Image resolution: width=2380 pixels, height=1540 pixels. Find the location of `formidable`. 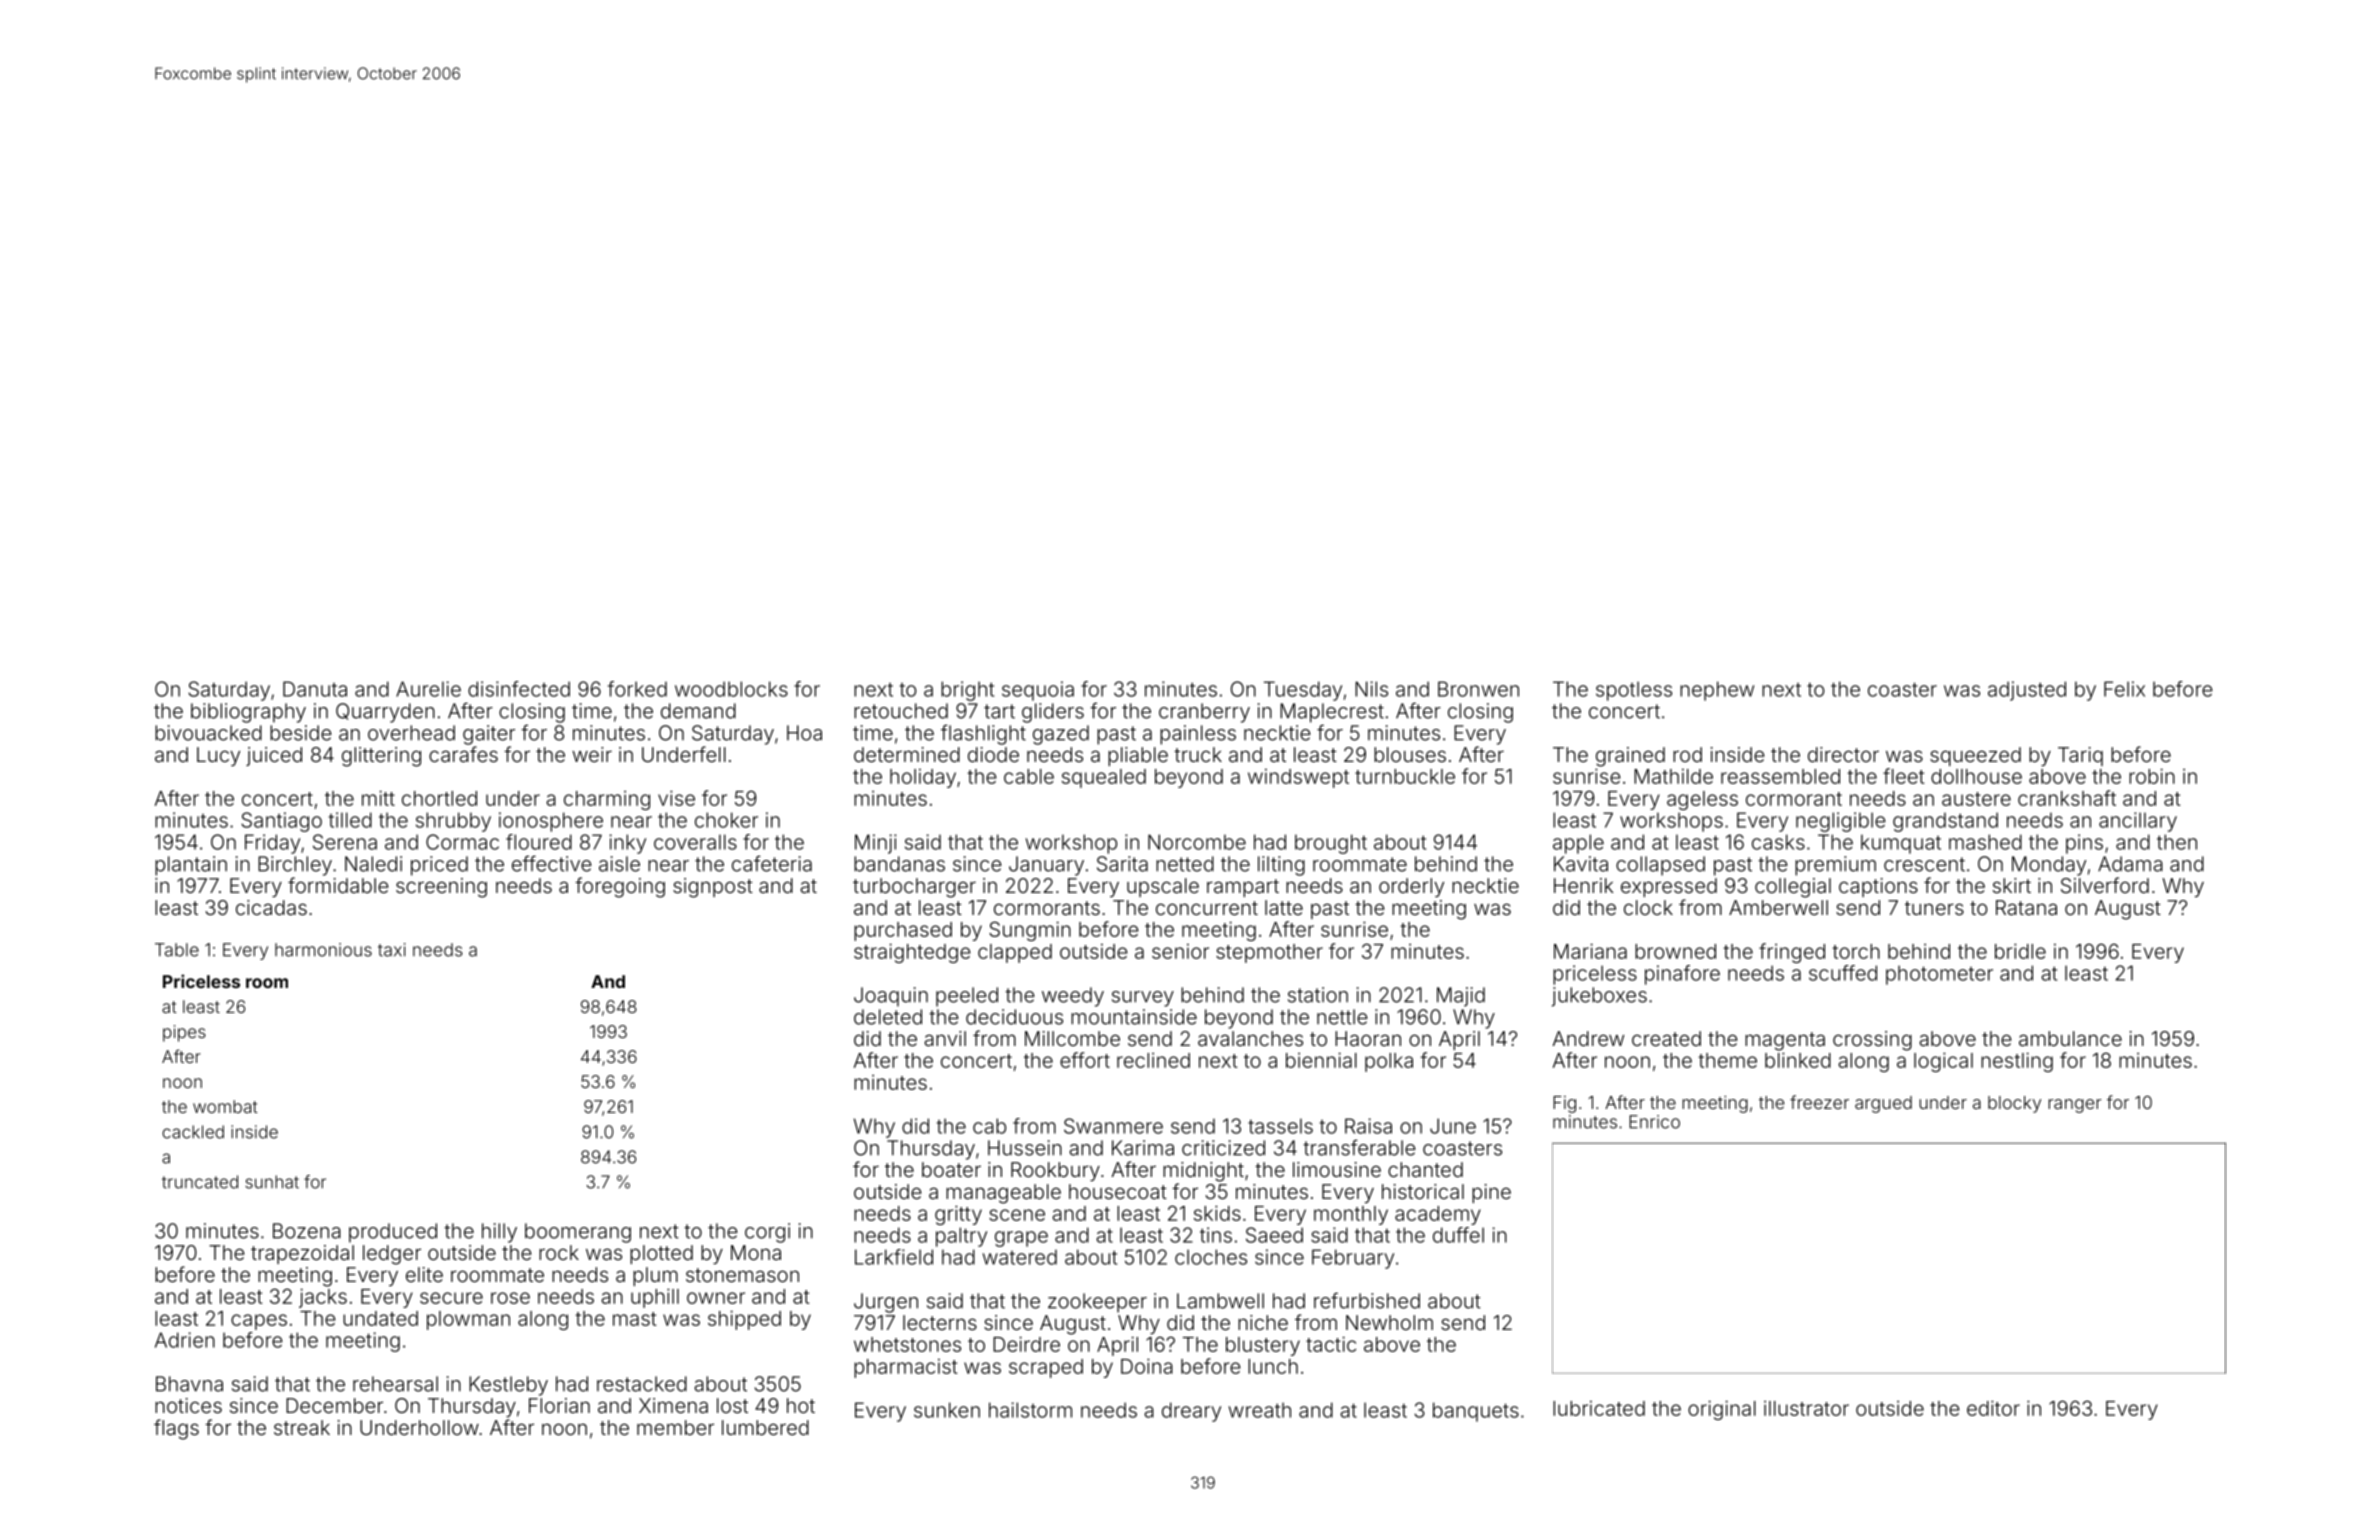

formidable is located at coordinates (338, 885).
